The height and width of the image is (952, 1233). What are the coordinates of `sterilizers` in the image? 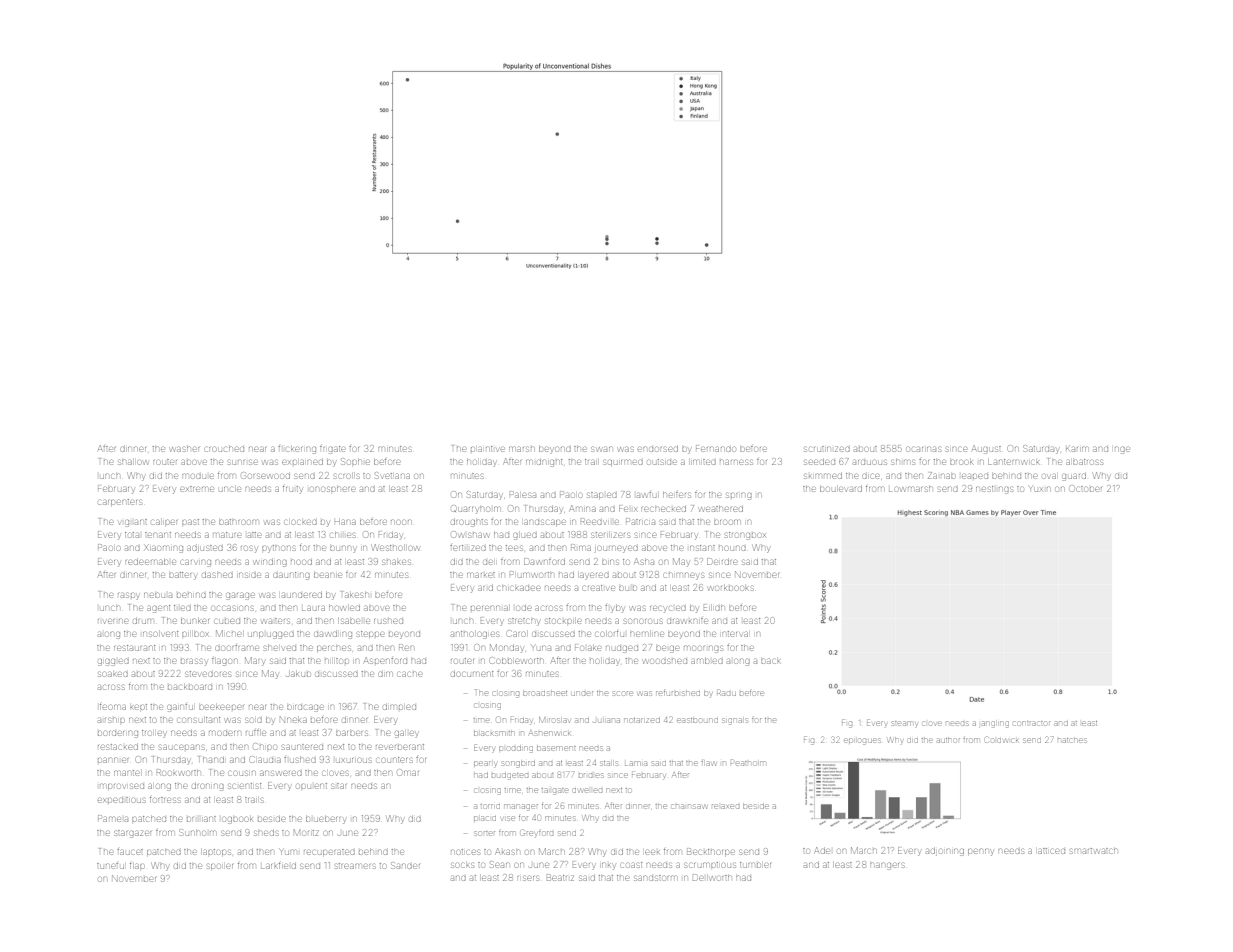 It's located at (610, 535).
